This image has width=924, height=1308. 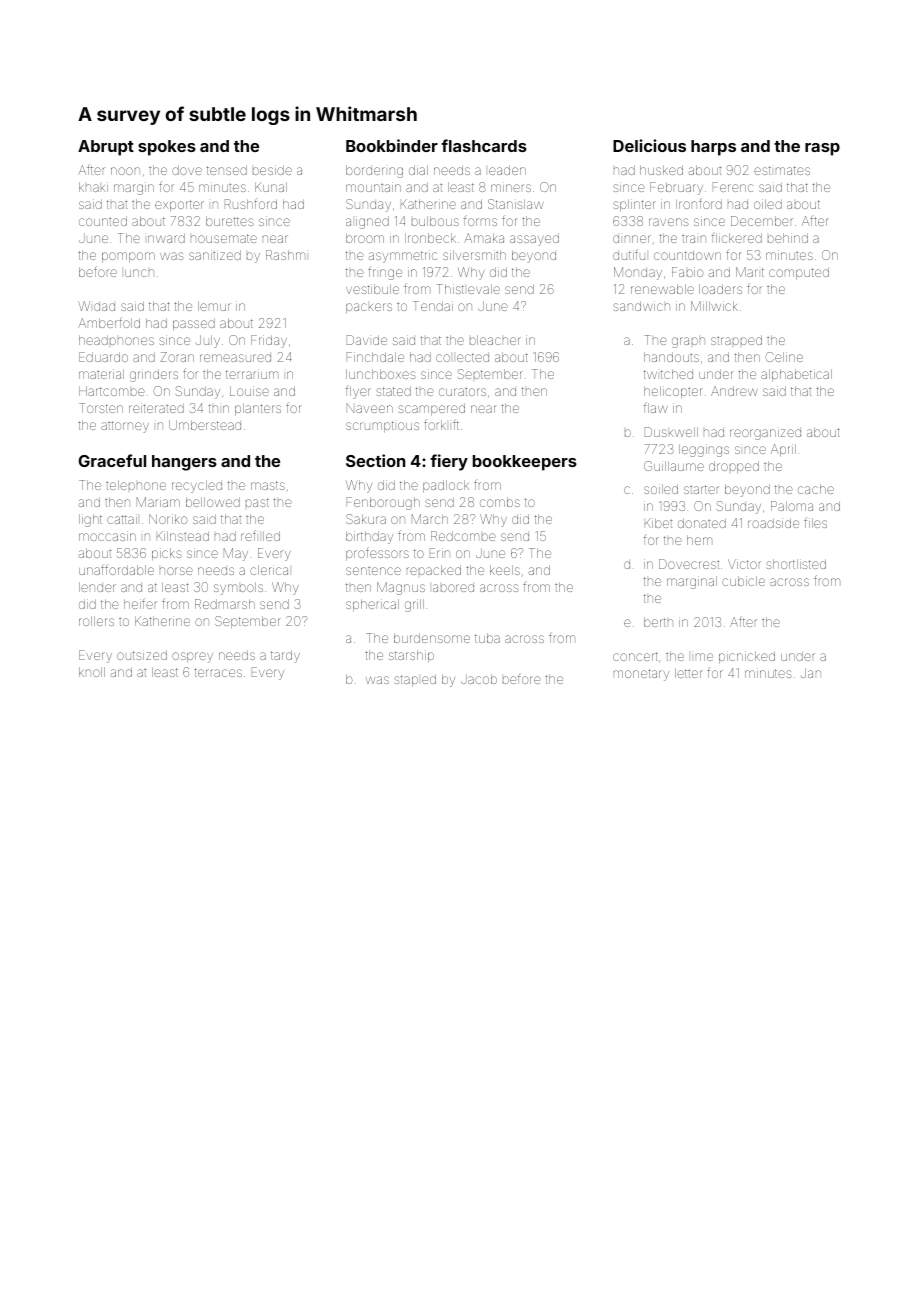 What do you see at coordinates (128, 257) in the image?
I see `pompom` at bounding box center [128, 257].
